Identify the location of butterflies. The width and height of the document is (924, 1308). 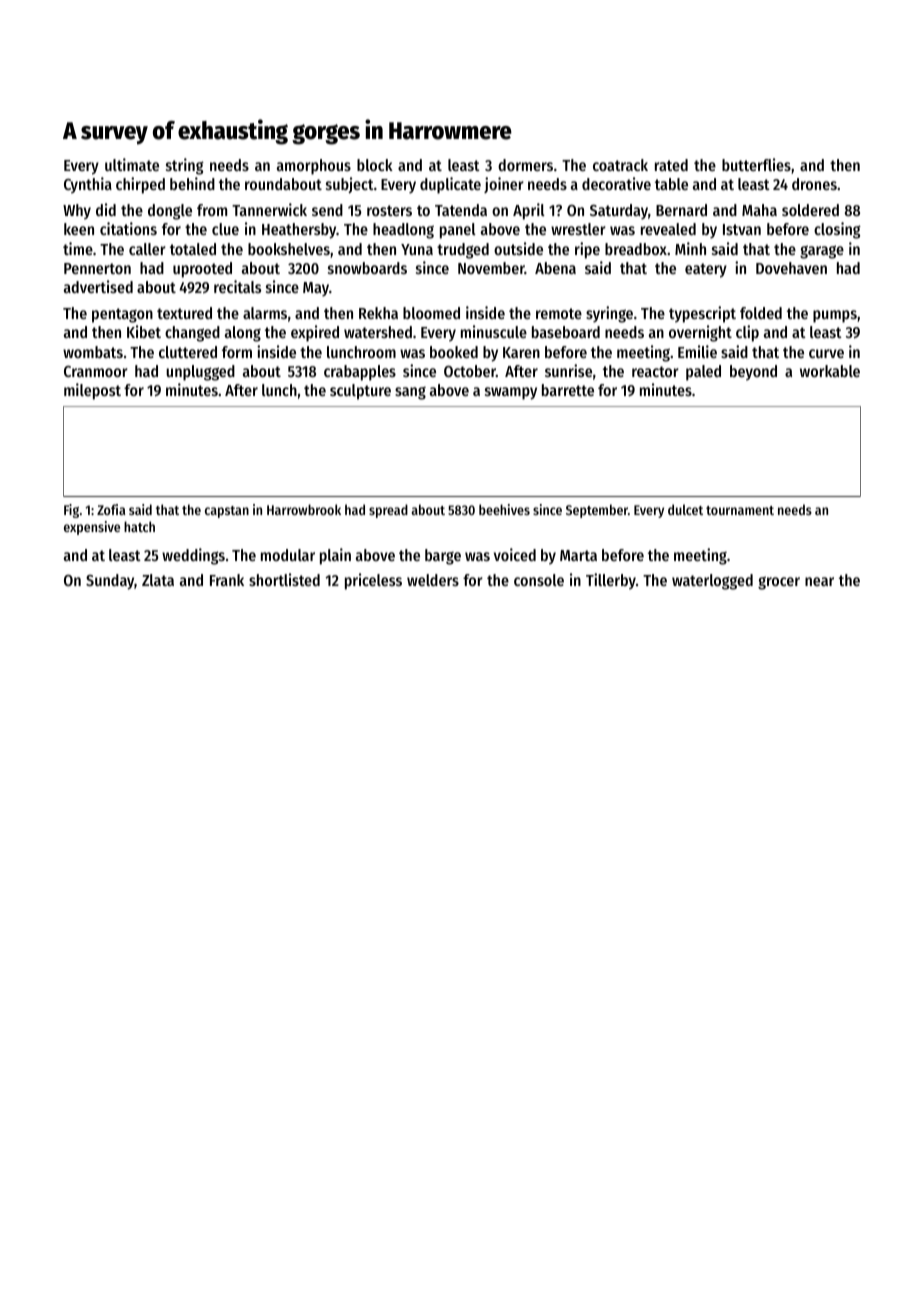
(756, 164).
